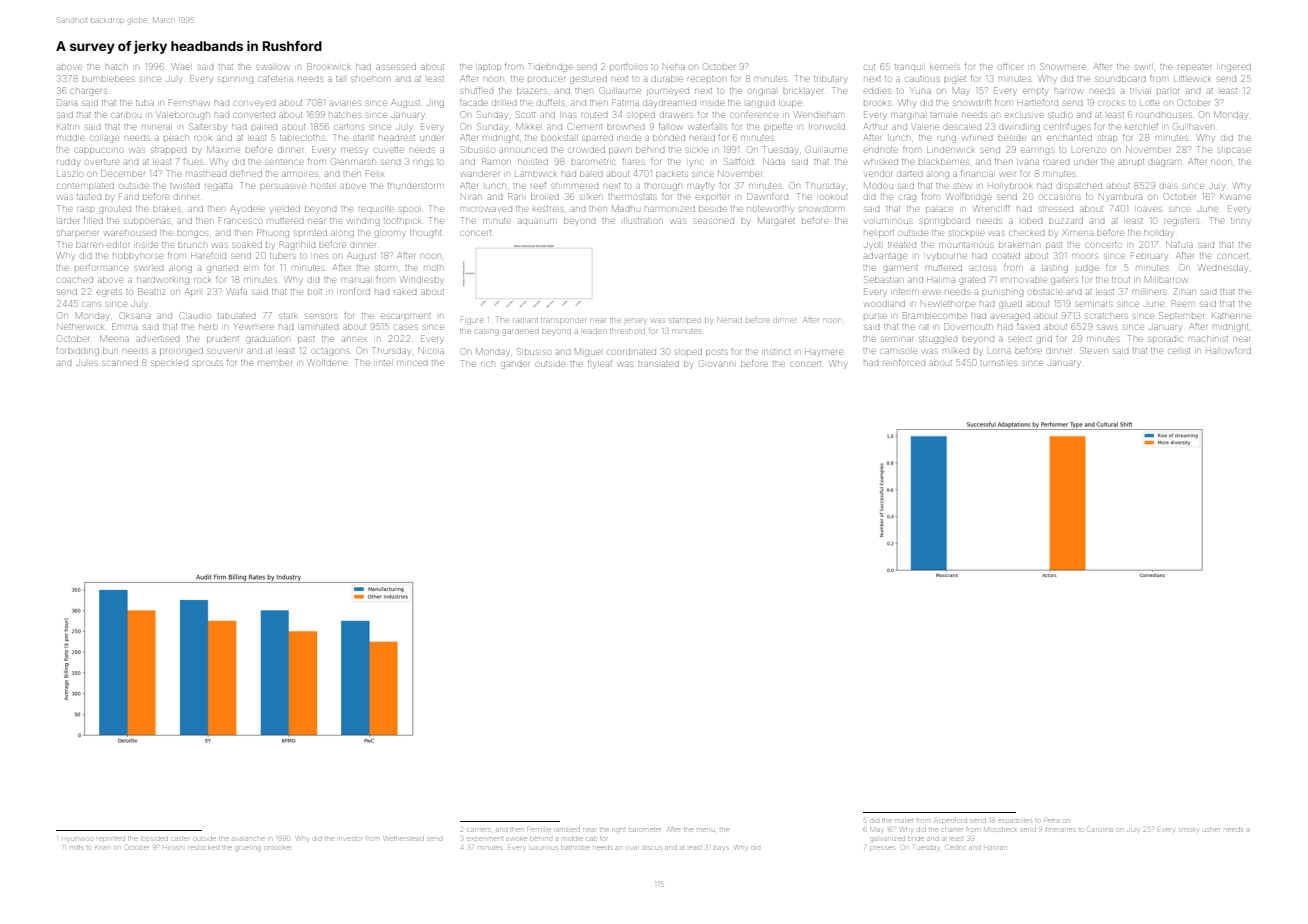 The width and height of the screenshot is (1308, 924). What do you see at coordinates (237, 291) in the screenshot?
I see `Wafa` at bounding box center [237, 291].
